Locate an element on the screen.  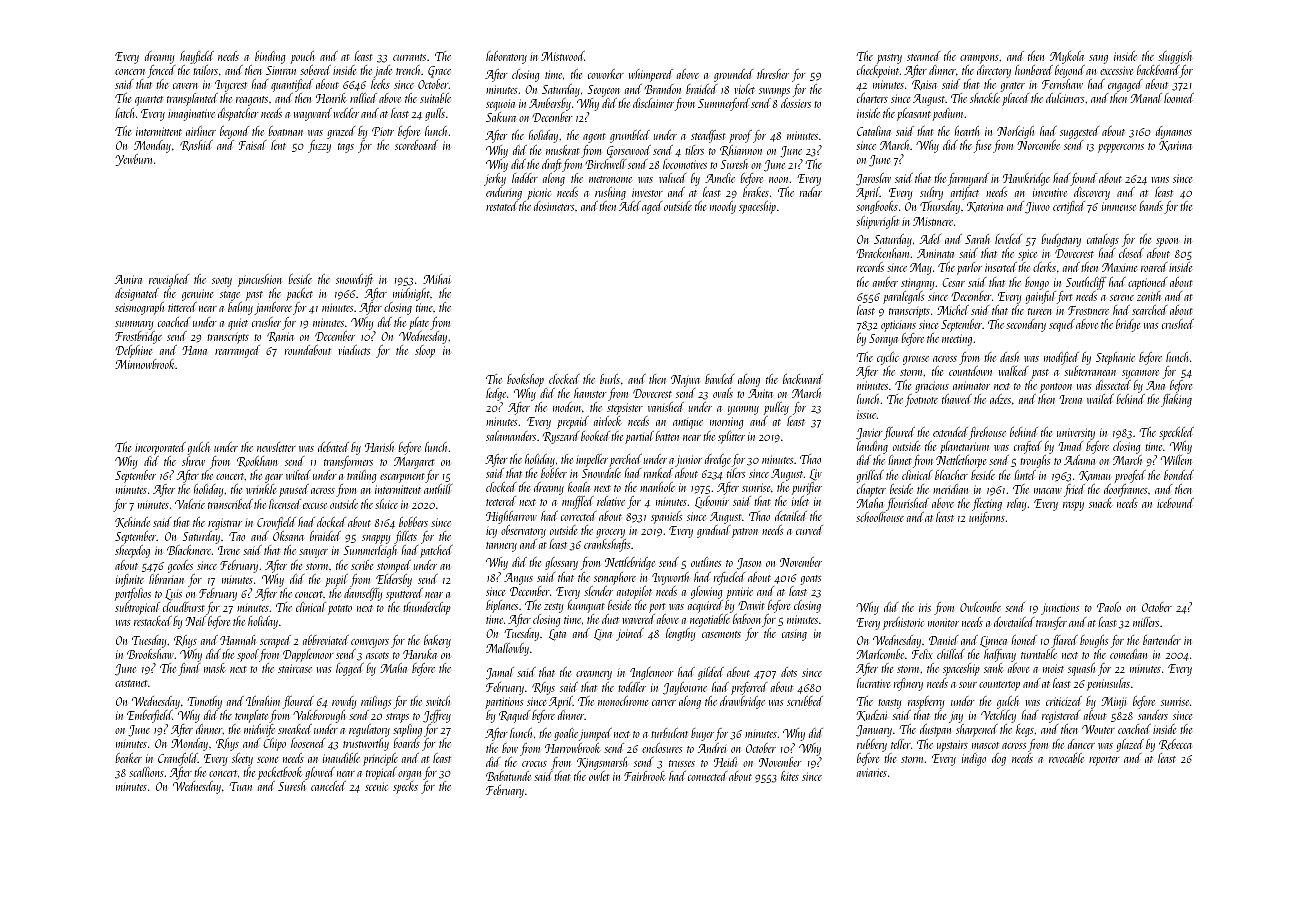
Yewburn is located at coordinates (133, 160).
